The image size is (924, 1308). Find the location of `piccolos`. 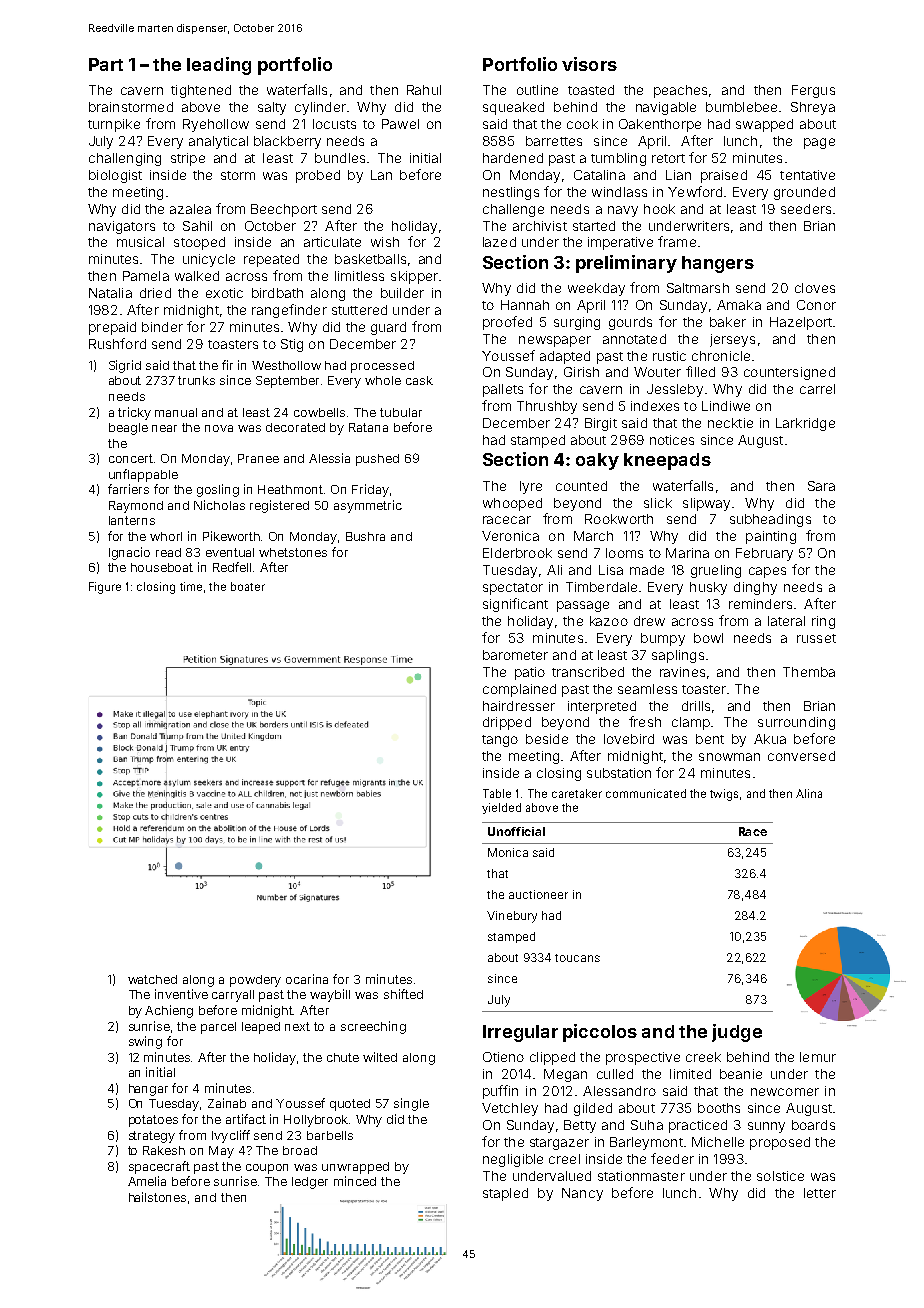

piccolos is located at coordinates (600, 1033).
